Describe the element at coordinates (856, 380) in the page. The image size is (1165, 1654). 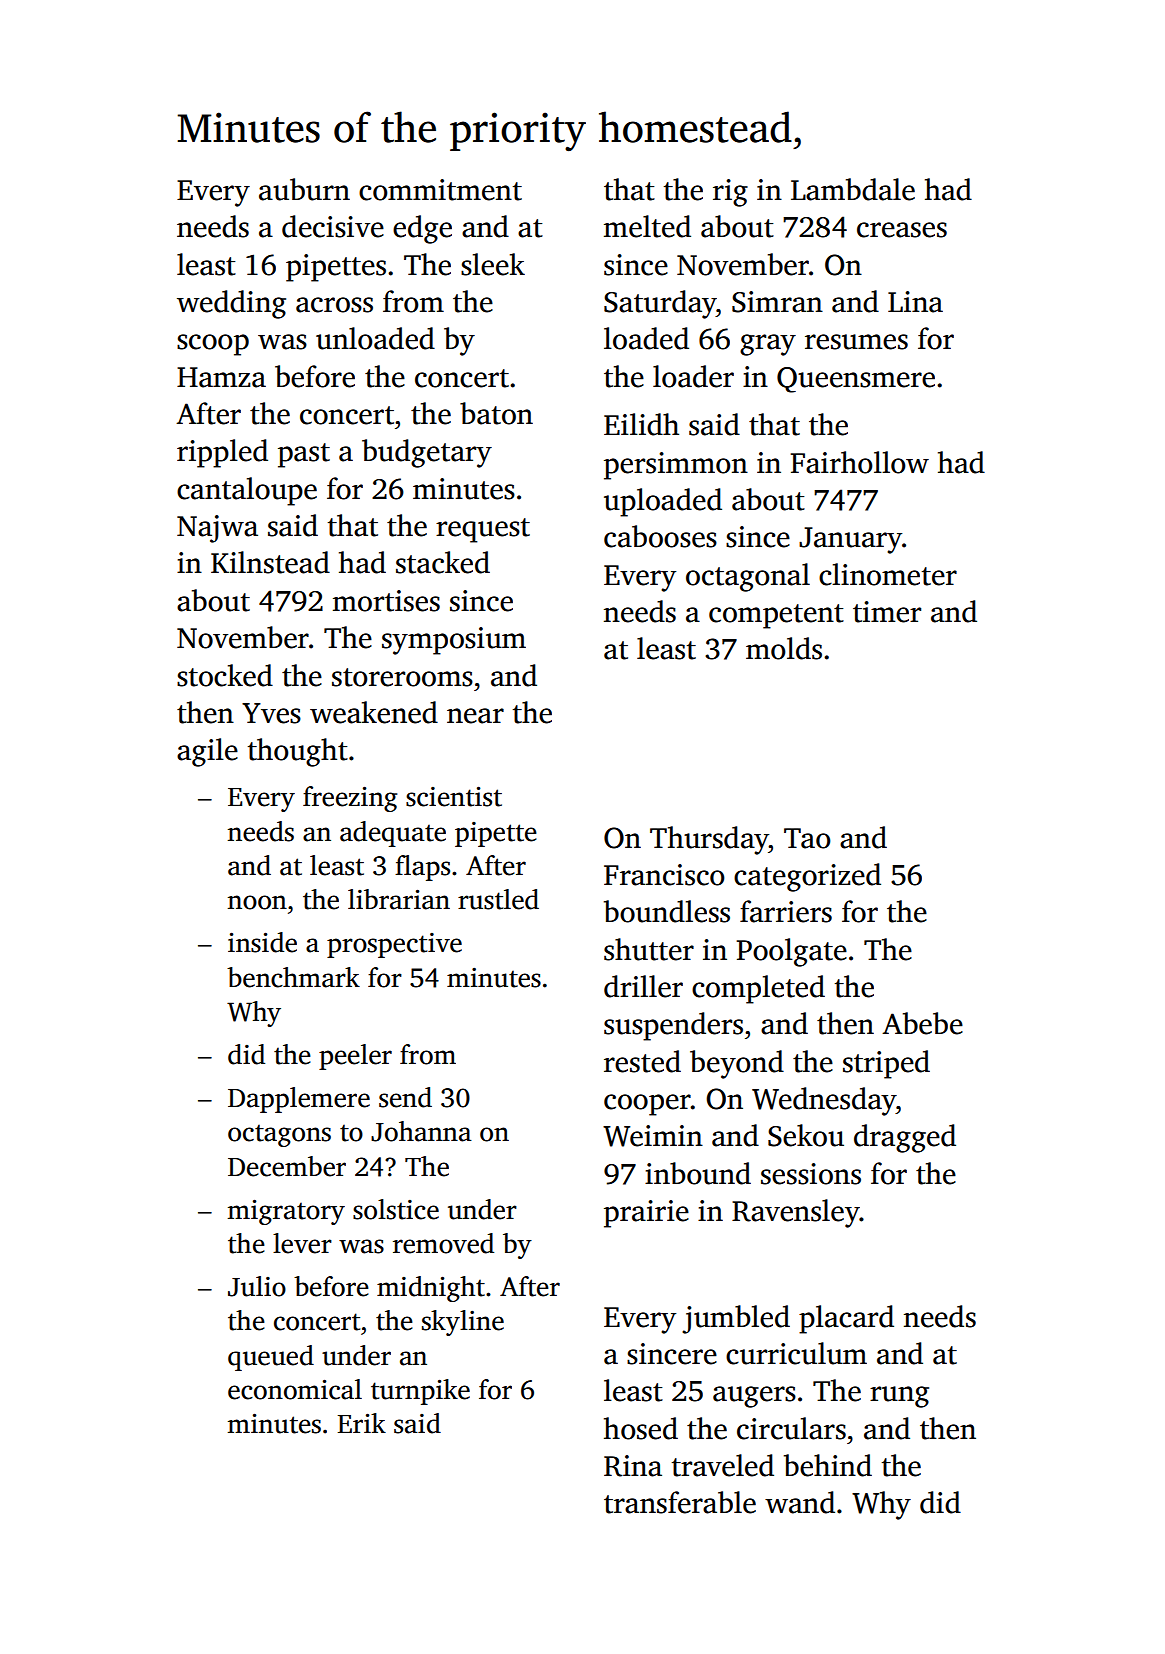
I see `Queensmere` at that location.
